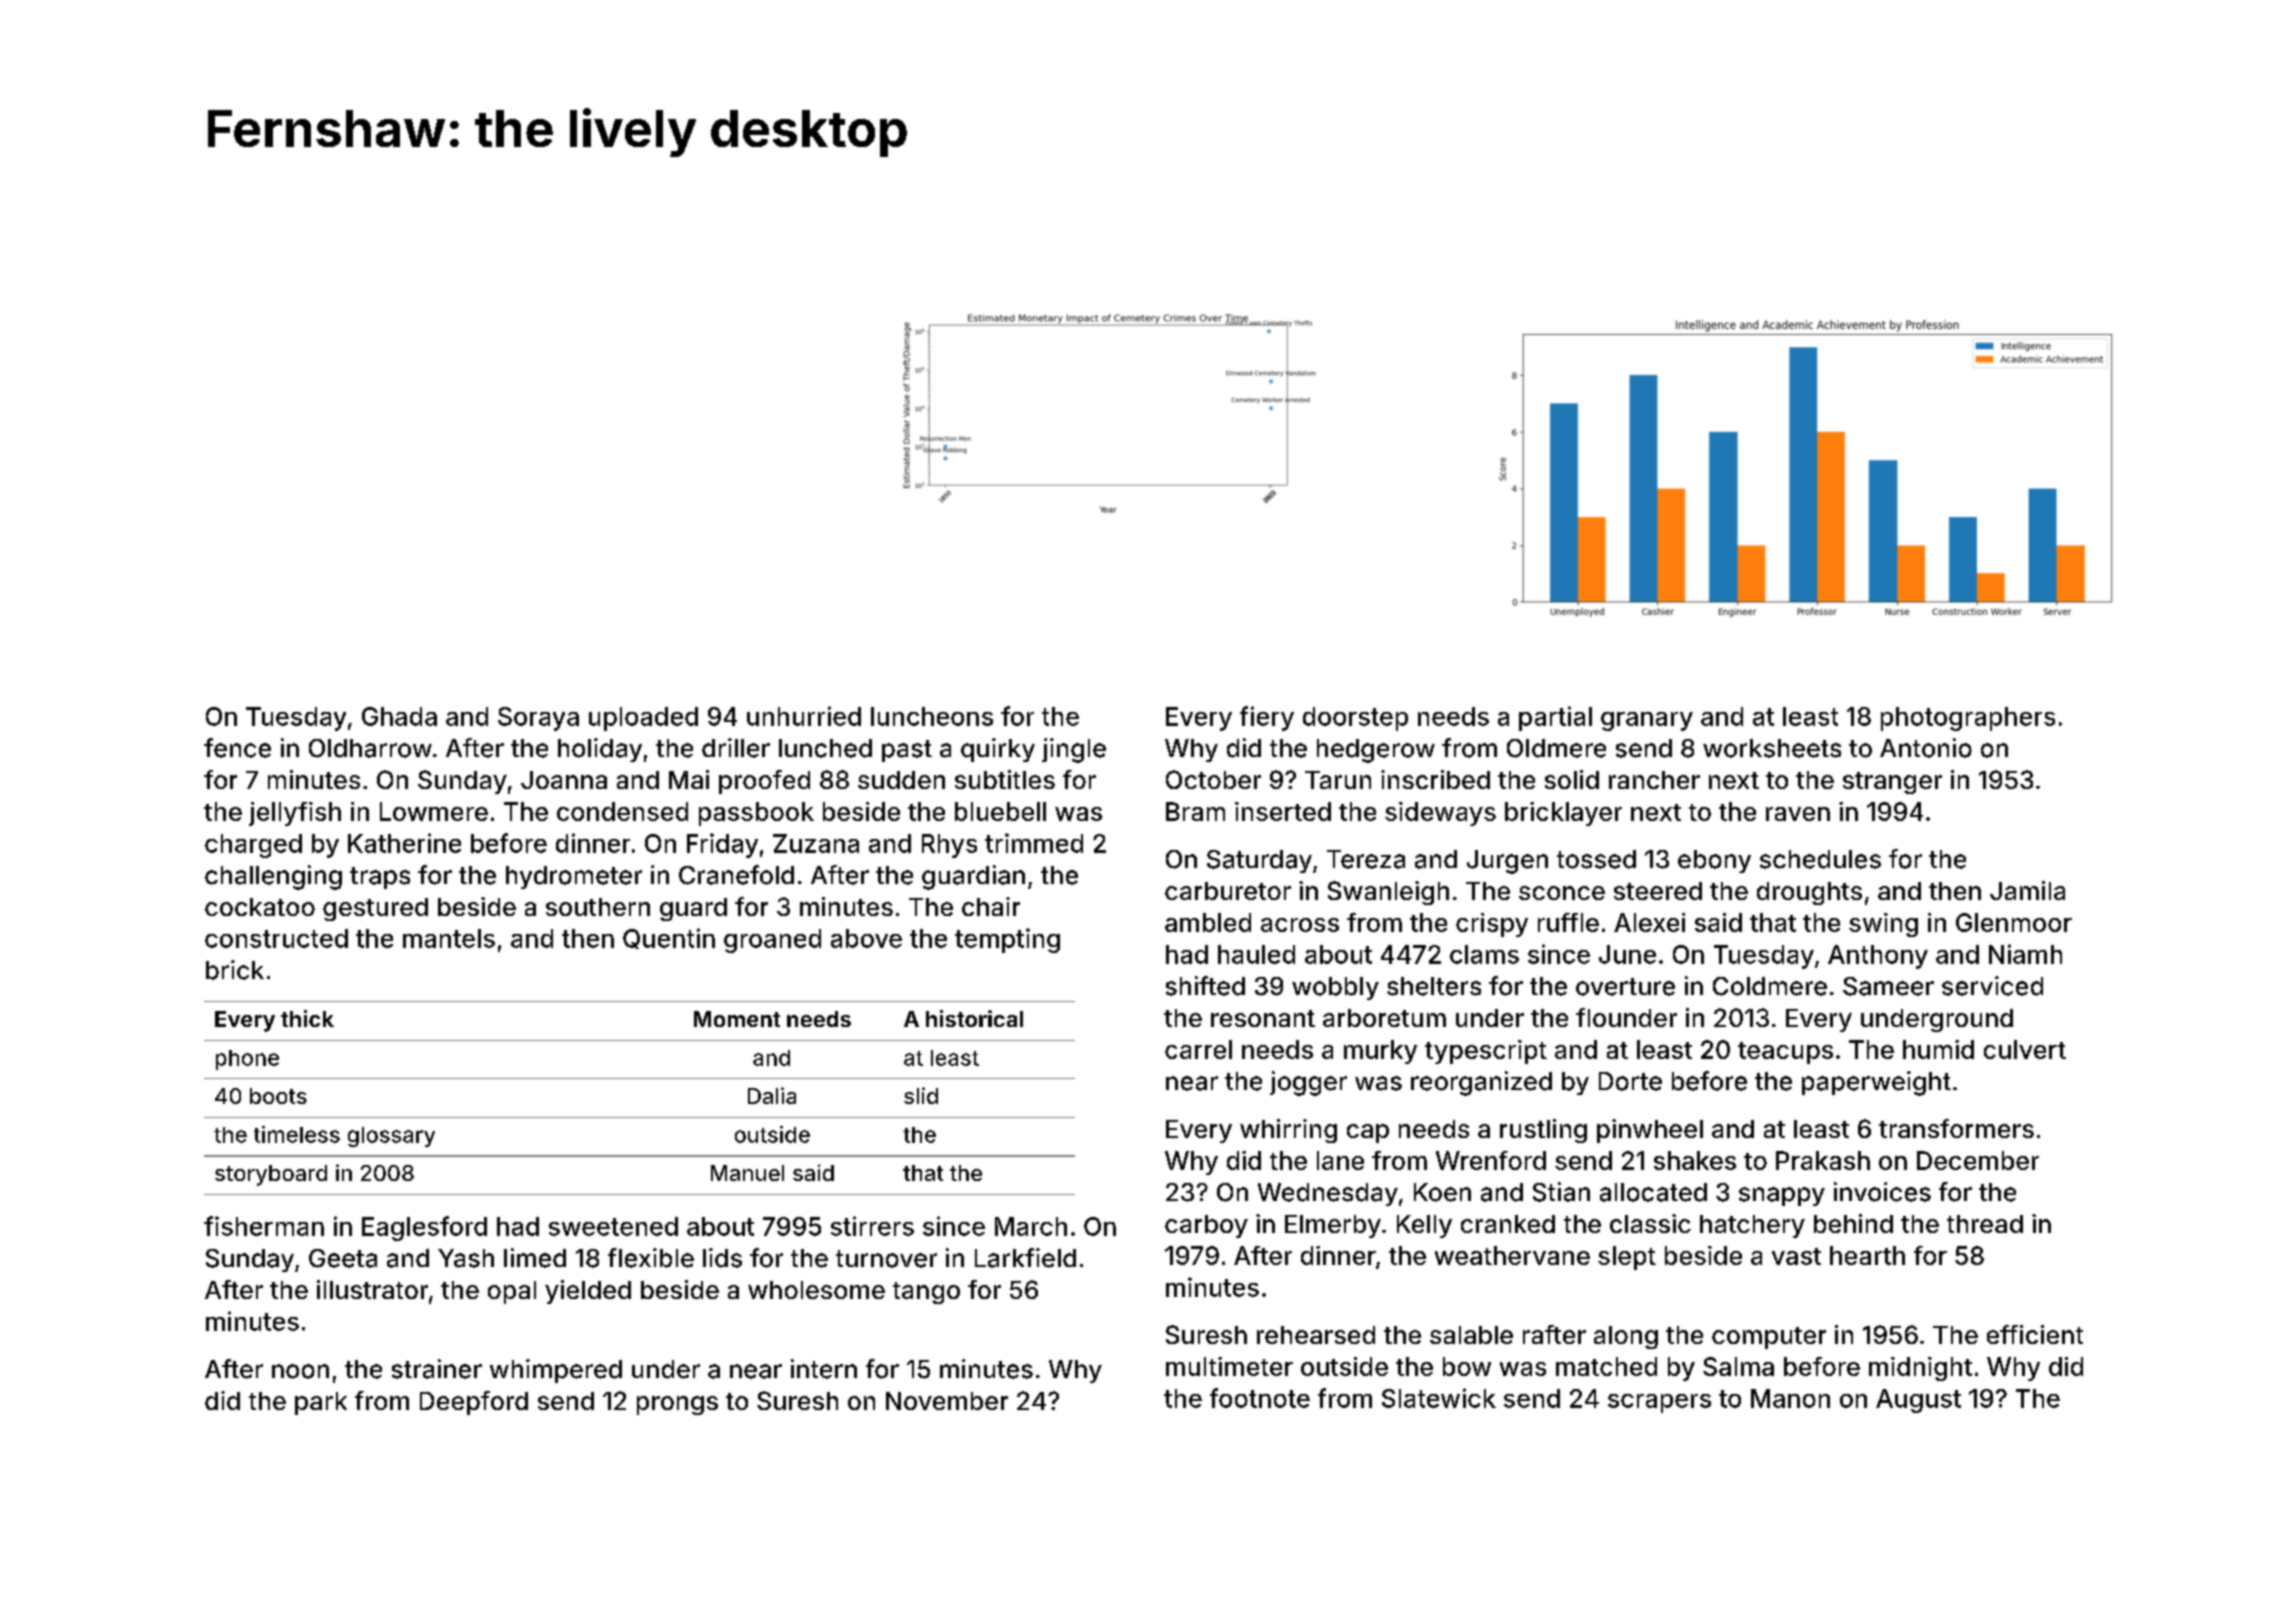  Describe the element at coordinates (1388, 893) in the screenshot. I see `Swanleigh` at that location.
